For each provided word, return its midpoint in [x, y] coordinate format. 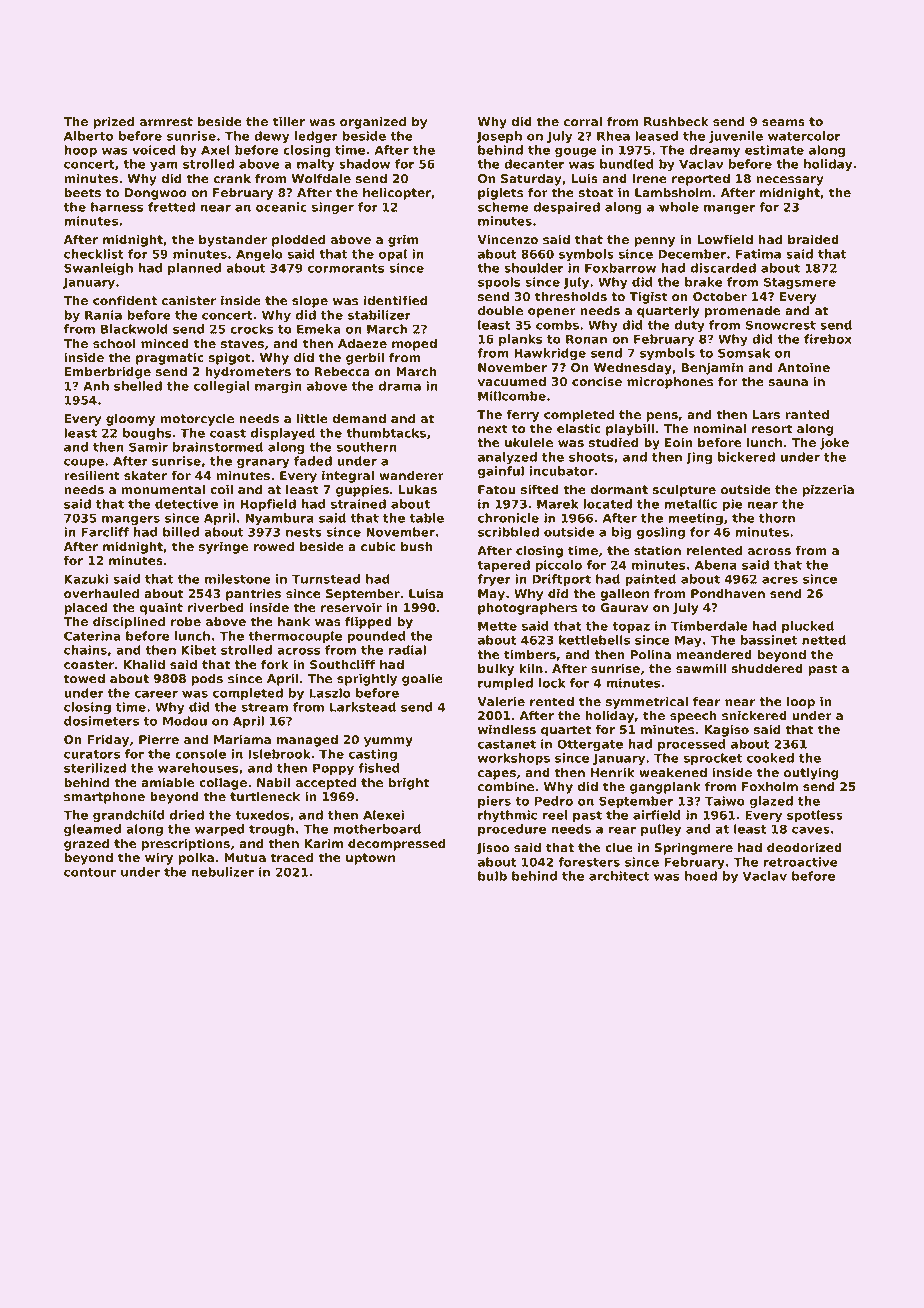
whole [679, 207]
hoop [80, 151]
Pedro [553, 801]
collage [223, 784]
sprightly [367, 680]
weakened [673, 772]
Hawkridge [550, 354]
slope [310, 302]
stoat [596, 192]
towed [84, 678]
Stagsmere [800, 283]
